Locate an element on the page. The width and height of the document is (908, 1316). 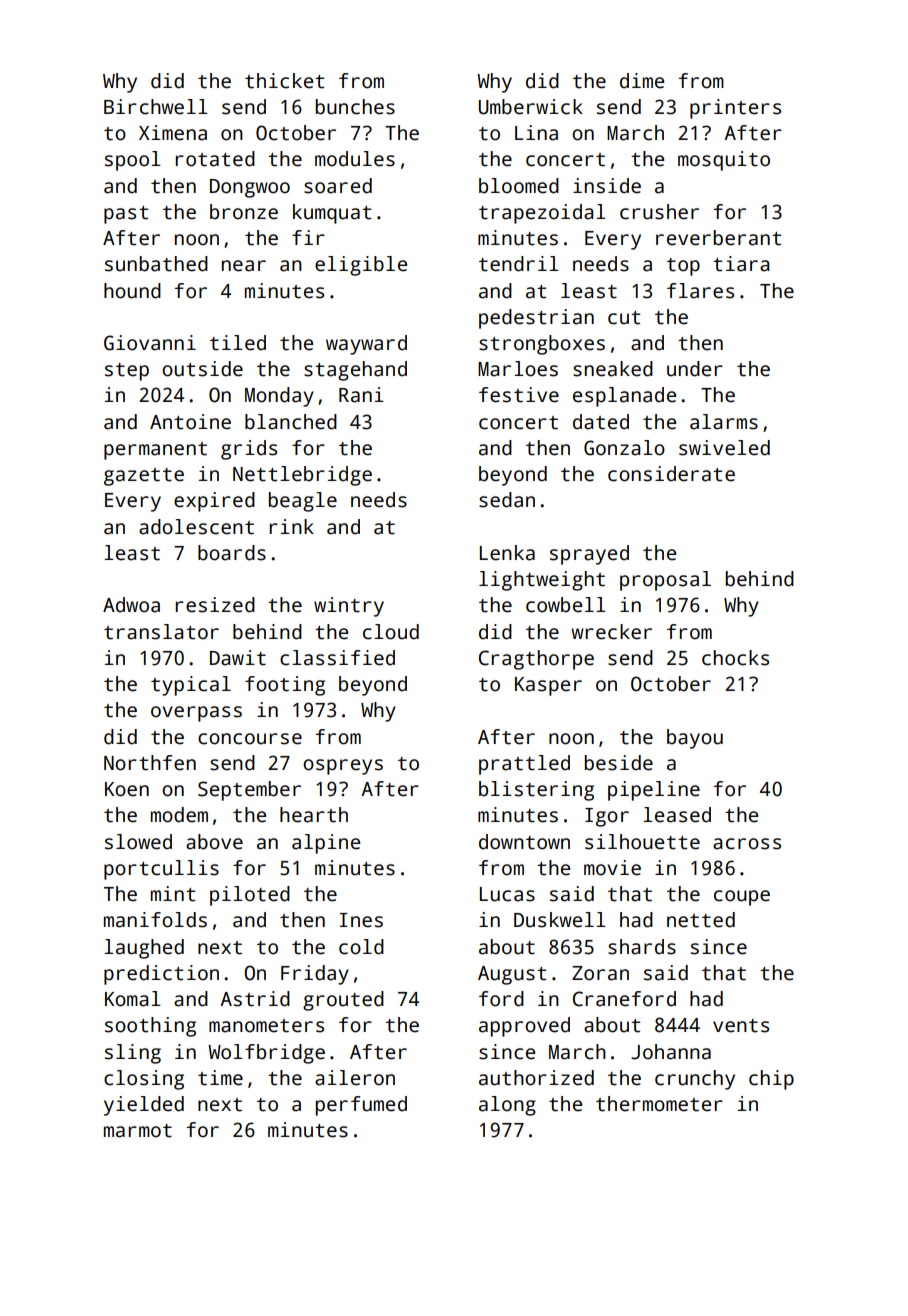
cowbell is located at coordinates (566, 605).
